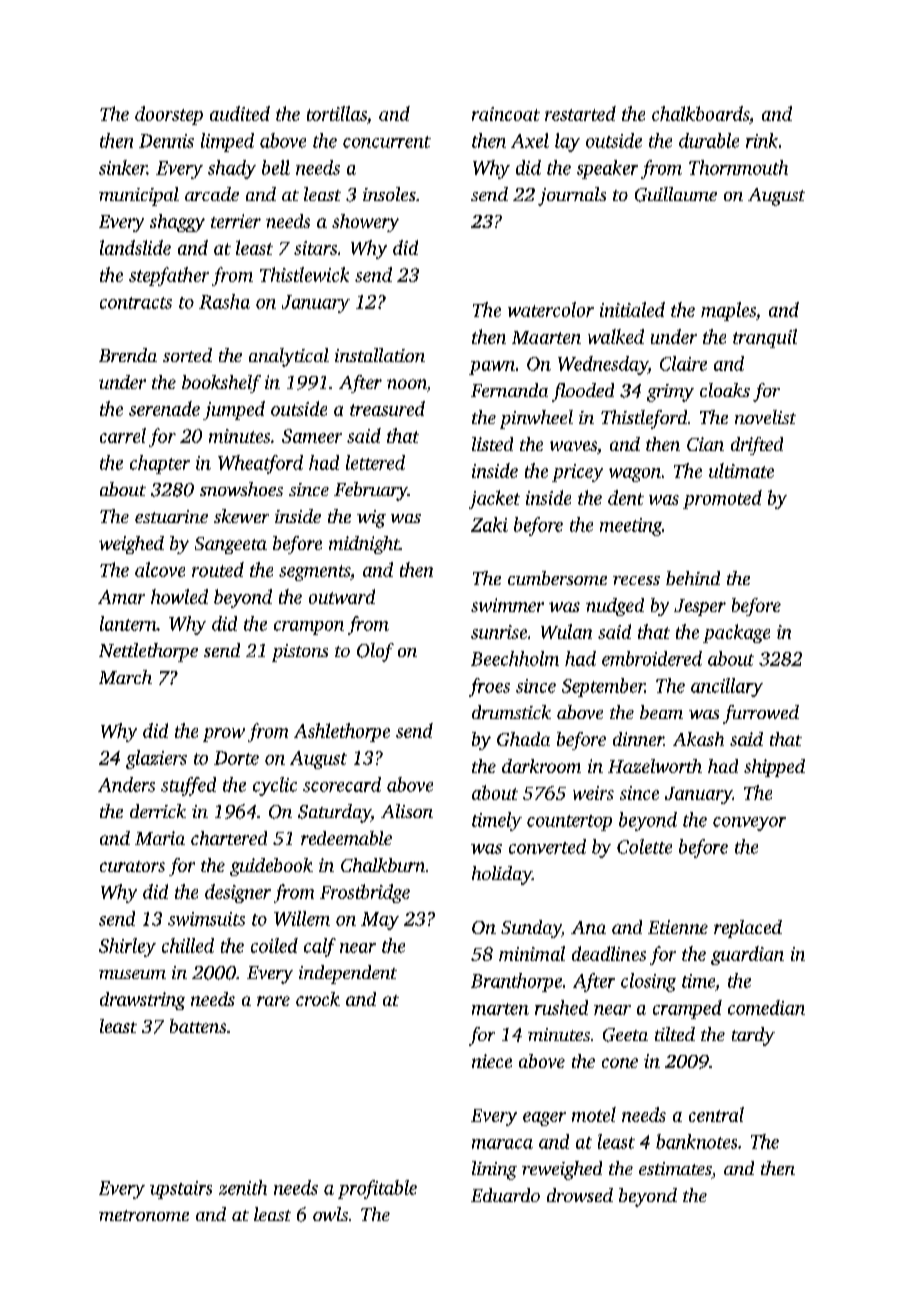 The height and width of the screenshot is (1316, 908). I want to click on tardy, so click(753, 1036).
